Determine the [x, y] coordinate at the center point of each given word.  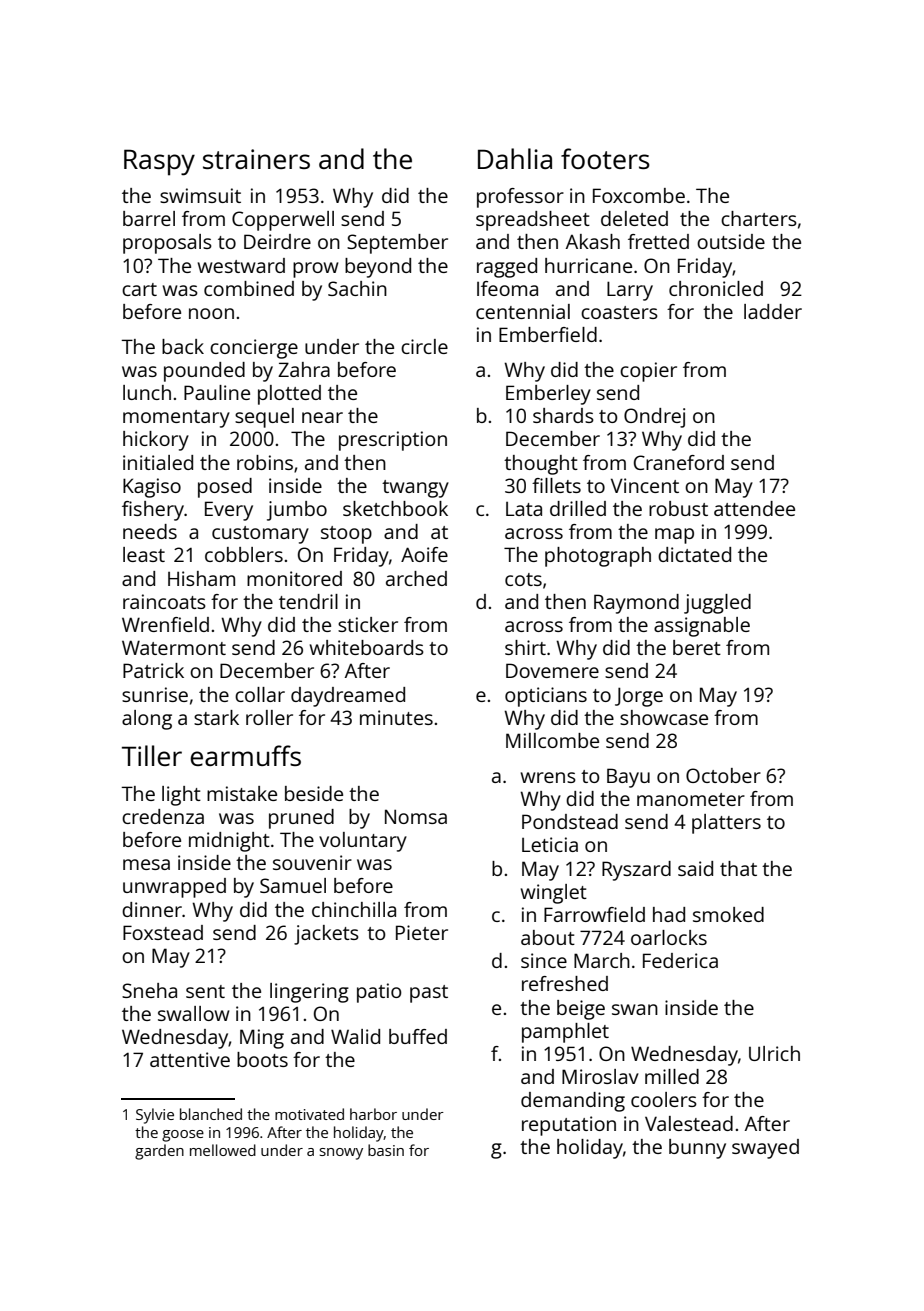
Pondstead [570, 821]
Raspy [159, 162]
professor [520, 198]
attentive [190, 1059]
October [723, 775]
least [144, 554]
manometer [691, 799]
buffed [418, 1036]
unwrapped [174, 888]
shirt [525, 647]
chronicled [716, 288]
